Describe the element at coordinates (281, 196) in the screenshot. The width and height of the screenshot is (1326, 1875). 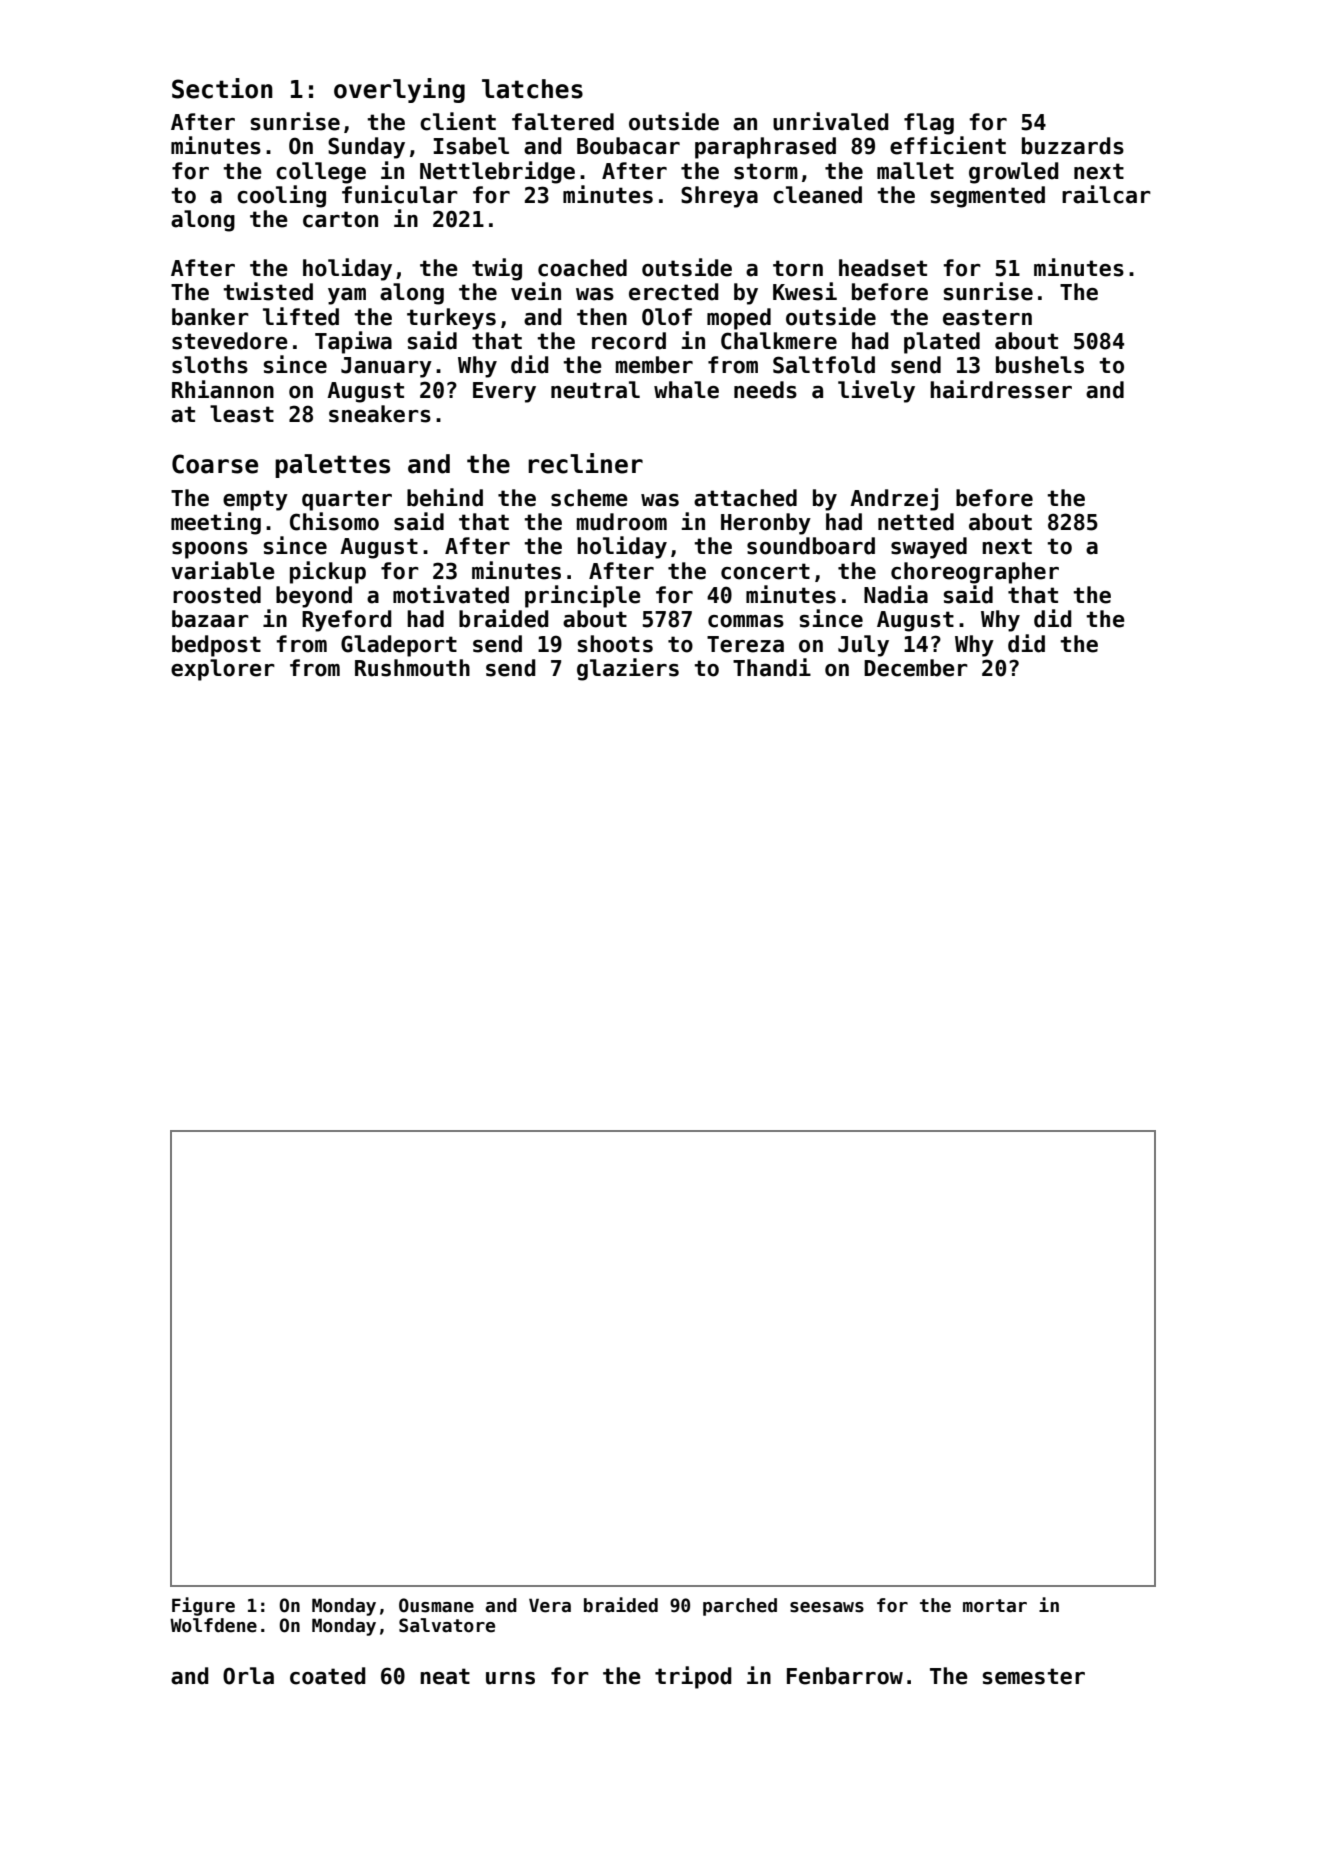
I see `cooling` at that location.
